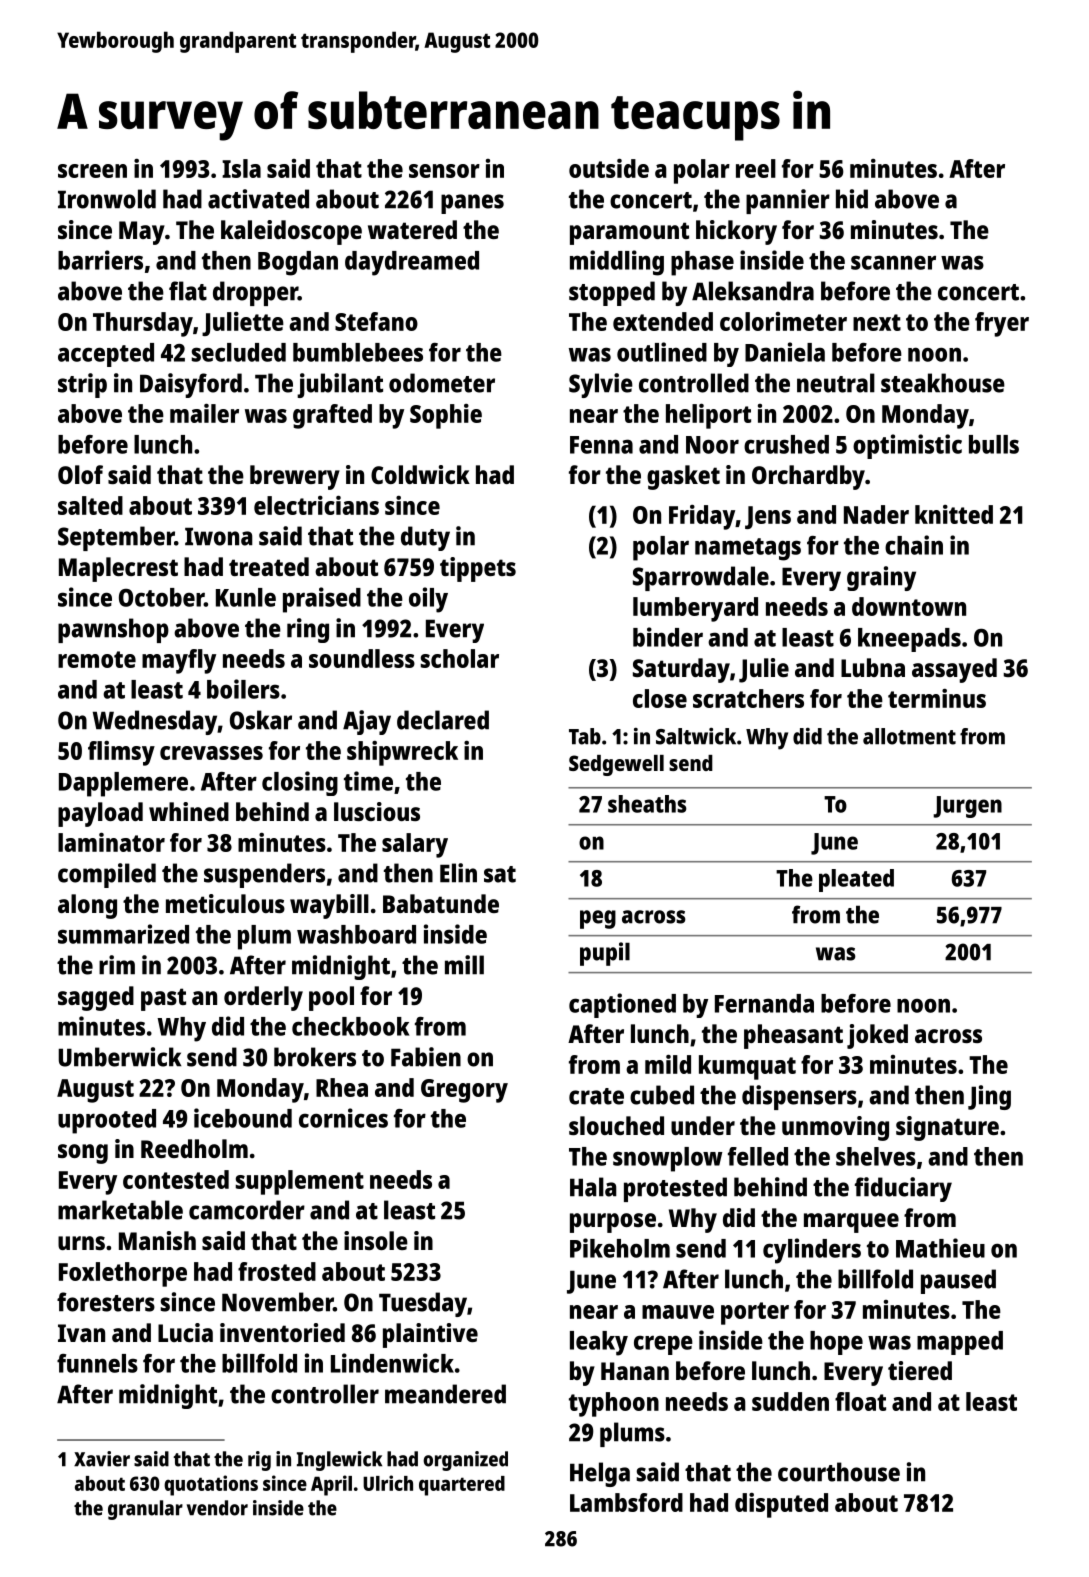 This page has width=1089, height=1577. I want to click on Fenna, so click(601, 445).
